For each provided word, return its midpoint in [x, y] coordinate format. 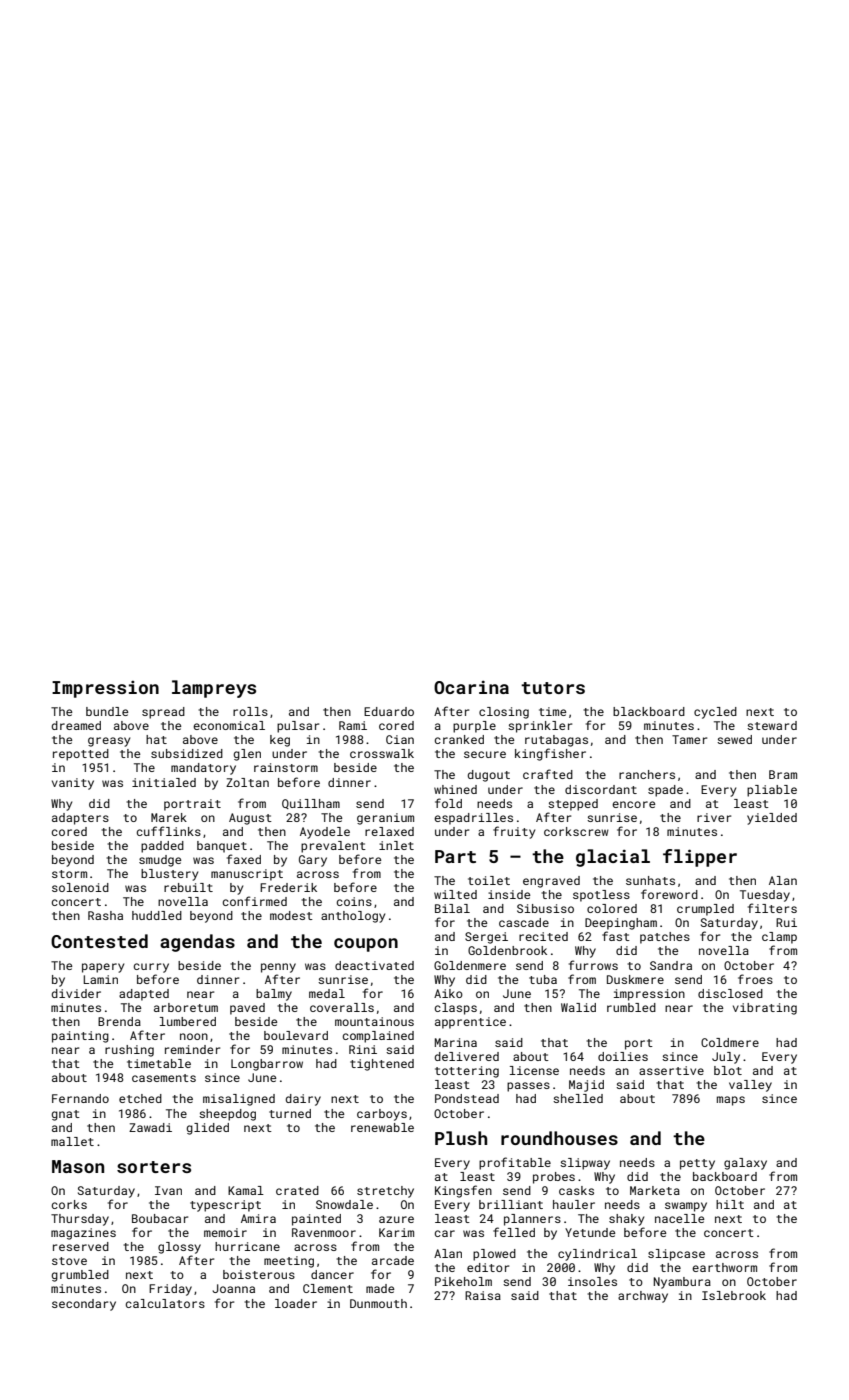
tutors [553, 688]
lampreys [214, 689]
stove [69, 1261]
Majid [586, 1086]
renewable [382, 1127]
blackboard [649, 711]
